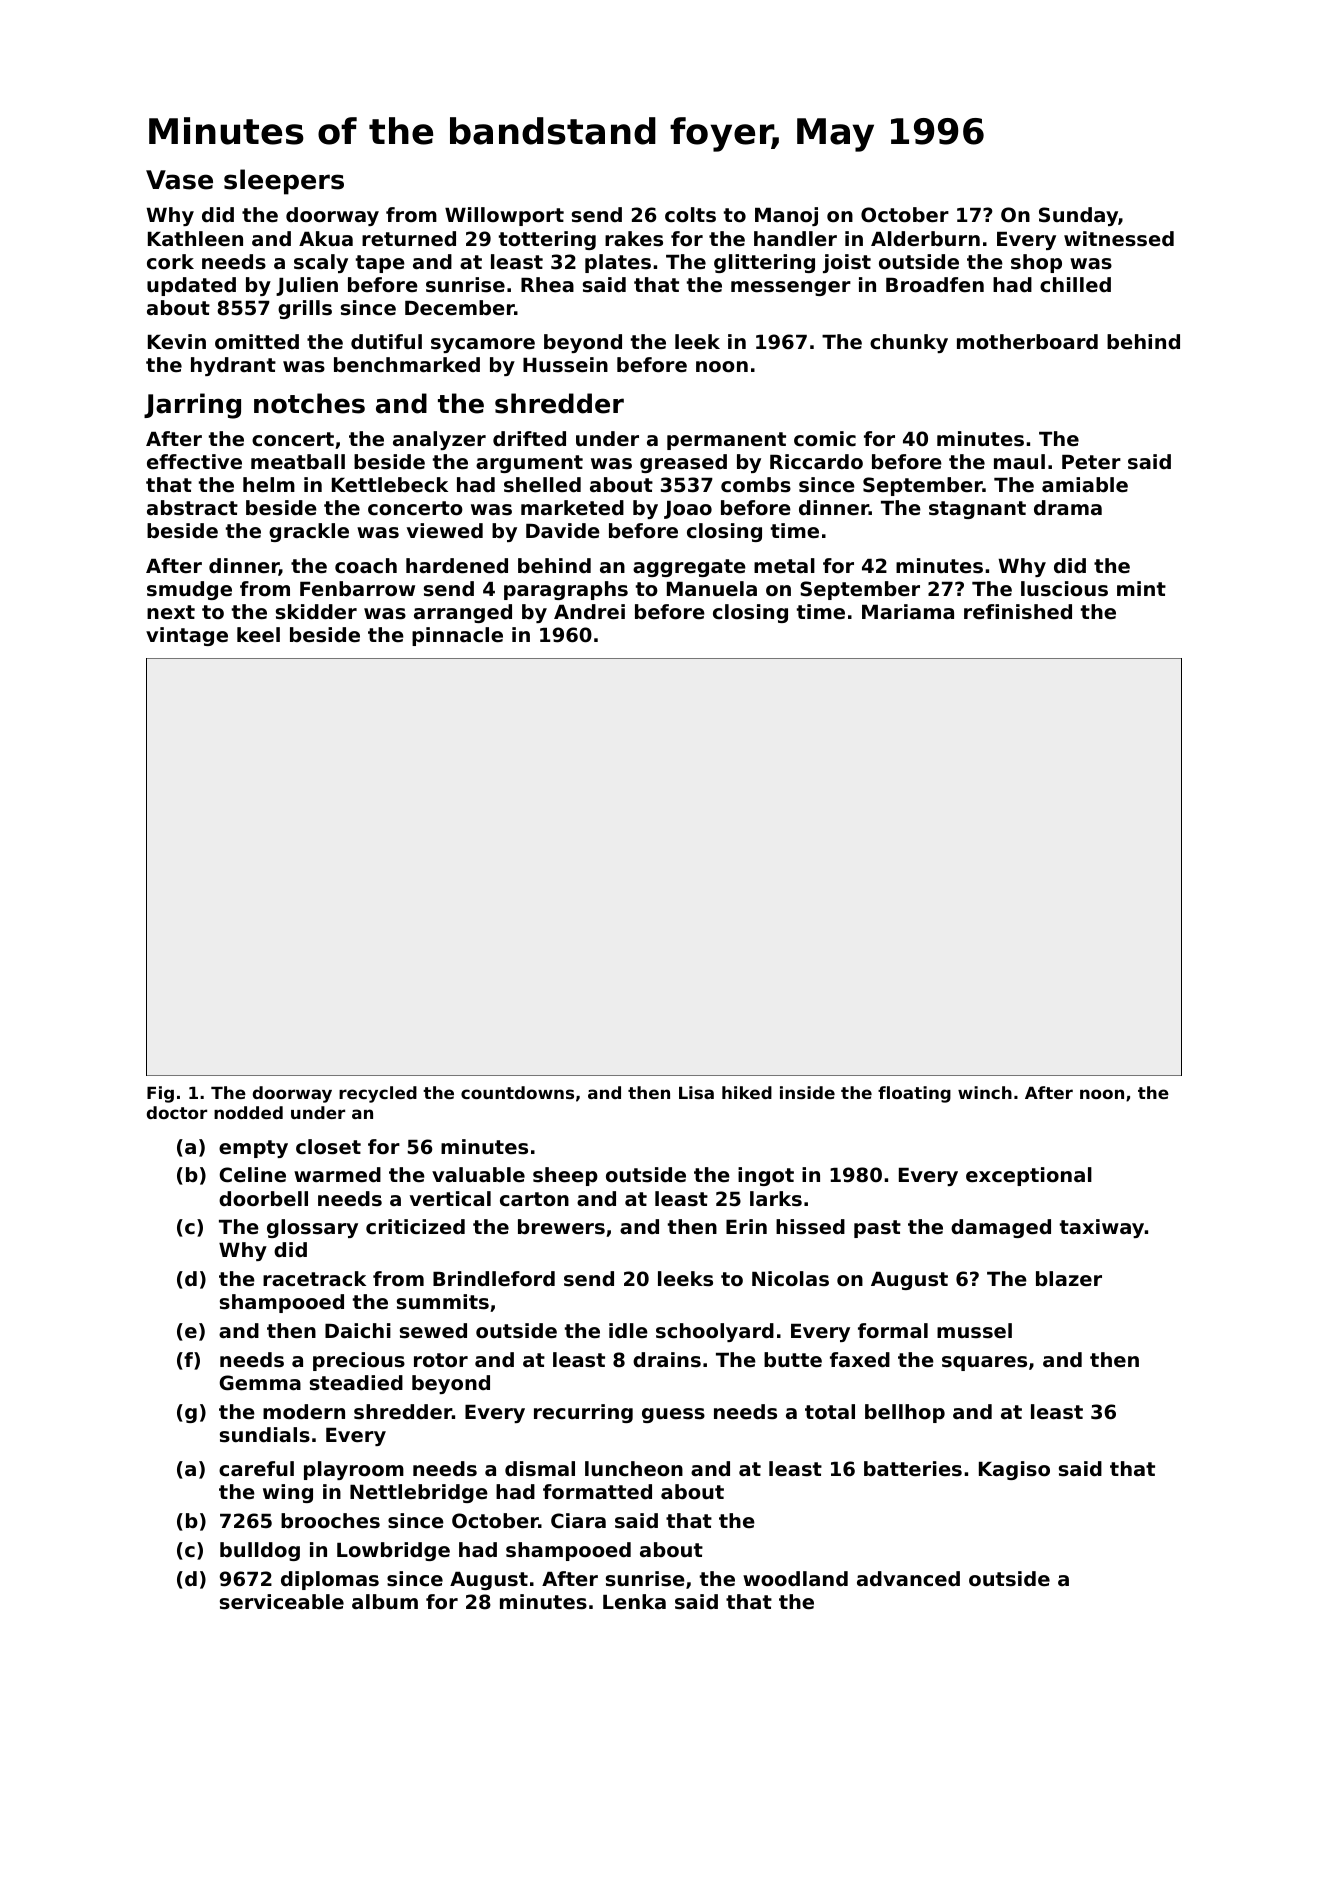 The image size is (1328, 1879). What do you see at coordinates (328, 1147) in the image?
I see `closet` at bounding box center [328, 1147].
